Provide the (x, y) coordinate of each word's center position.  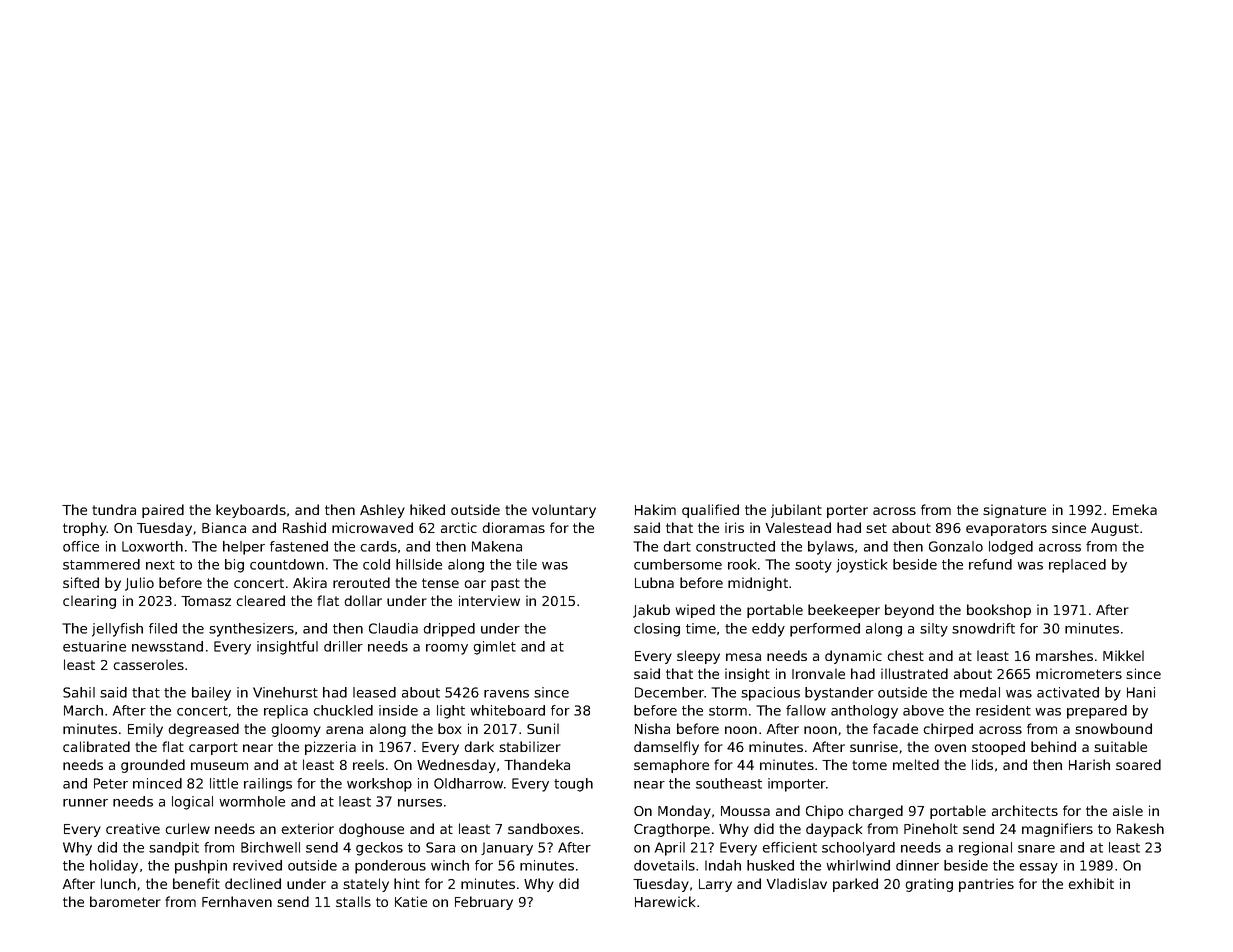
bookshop (999, 611)
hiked (427, 509)
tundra (114, 509)
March (83, 710)
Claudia (393, 628)
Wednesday (456, 766)
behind (1053, 746)
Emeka (1135, 509)
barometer (125, 901)
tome (869, 765)
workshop (379, 785)
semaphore (671, 766)
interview (489, 600)
